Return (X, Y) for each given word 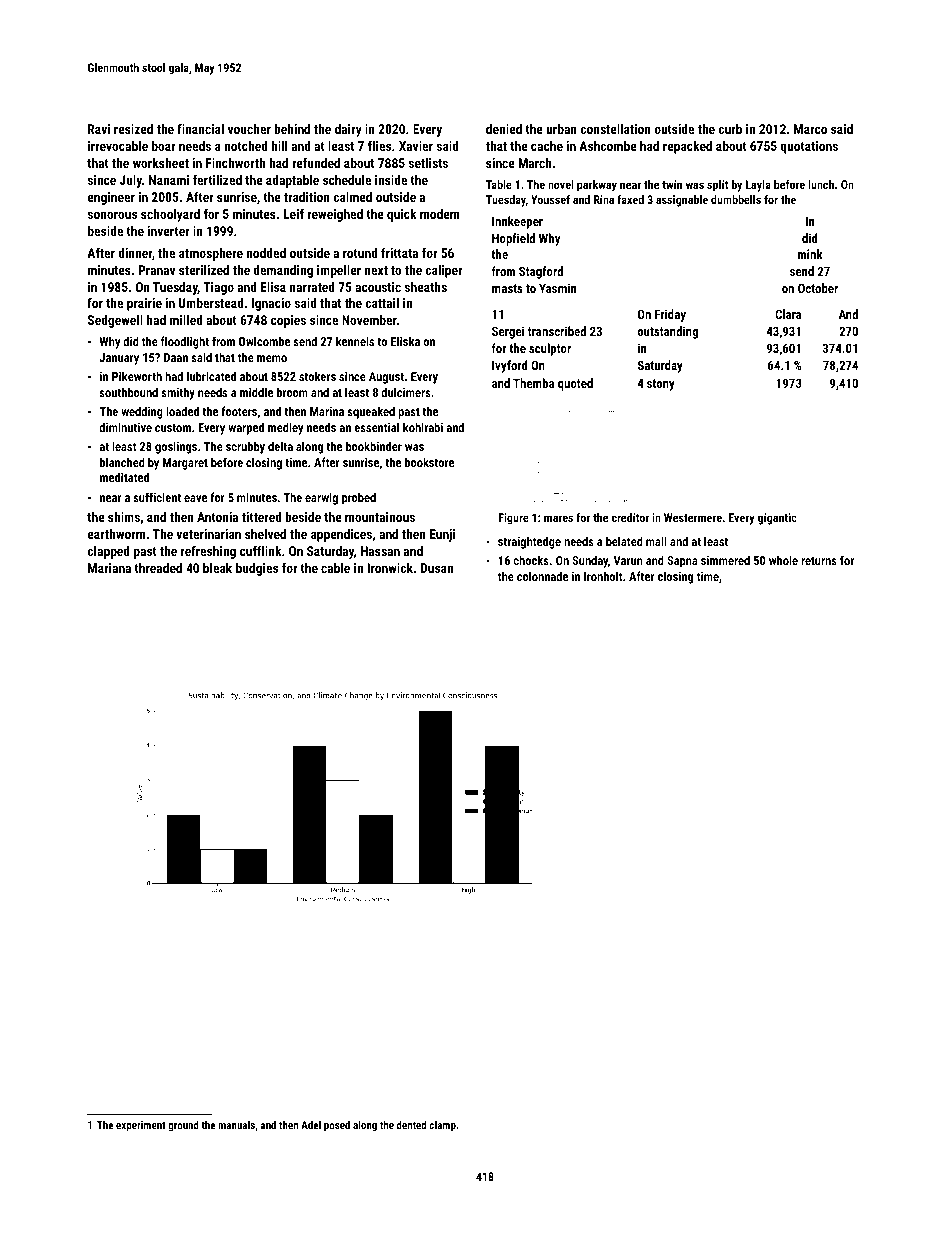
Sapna (682, 562)
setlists (428, 163)
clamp (442, 1126)
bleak (217, 568)
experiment (141, 1126)
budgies (257, 569)
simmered (725, 560)
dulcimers (406, 392)
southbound (128, 392)
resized (133, 129)
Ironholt (603, 576)
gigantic (777, 519)
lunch (821, 184)
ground (183, 1126)
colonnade (542, 576)
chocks (531, 560)
